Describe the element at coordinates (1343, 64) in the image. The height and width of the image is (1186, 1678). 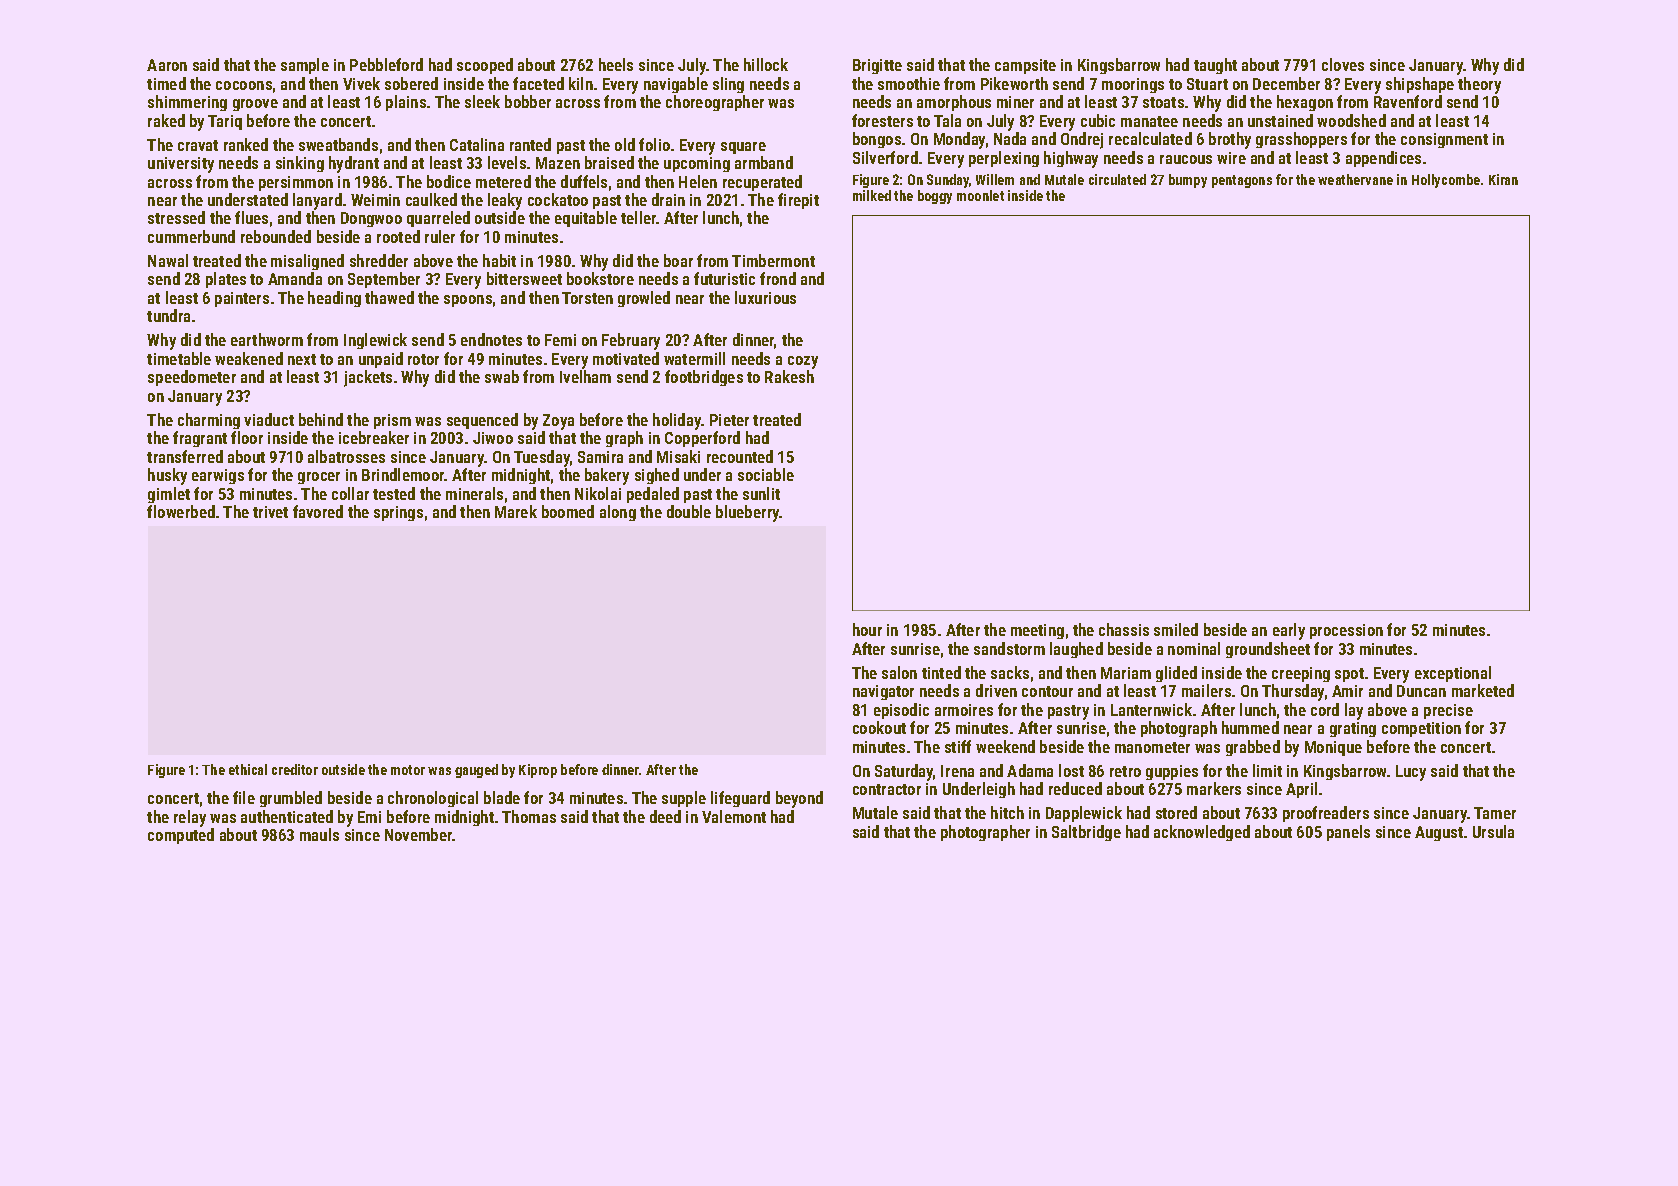
I see `cloves` at that location.
